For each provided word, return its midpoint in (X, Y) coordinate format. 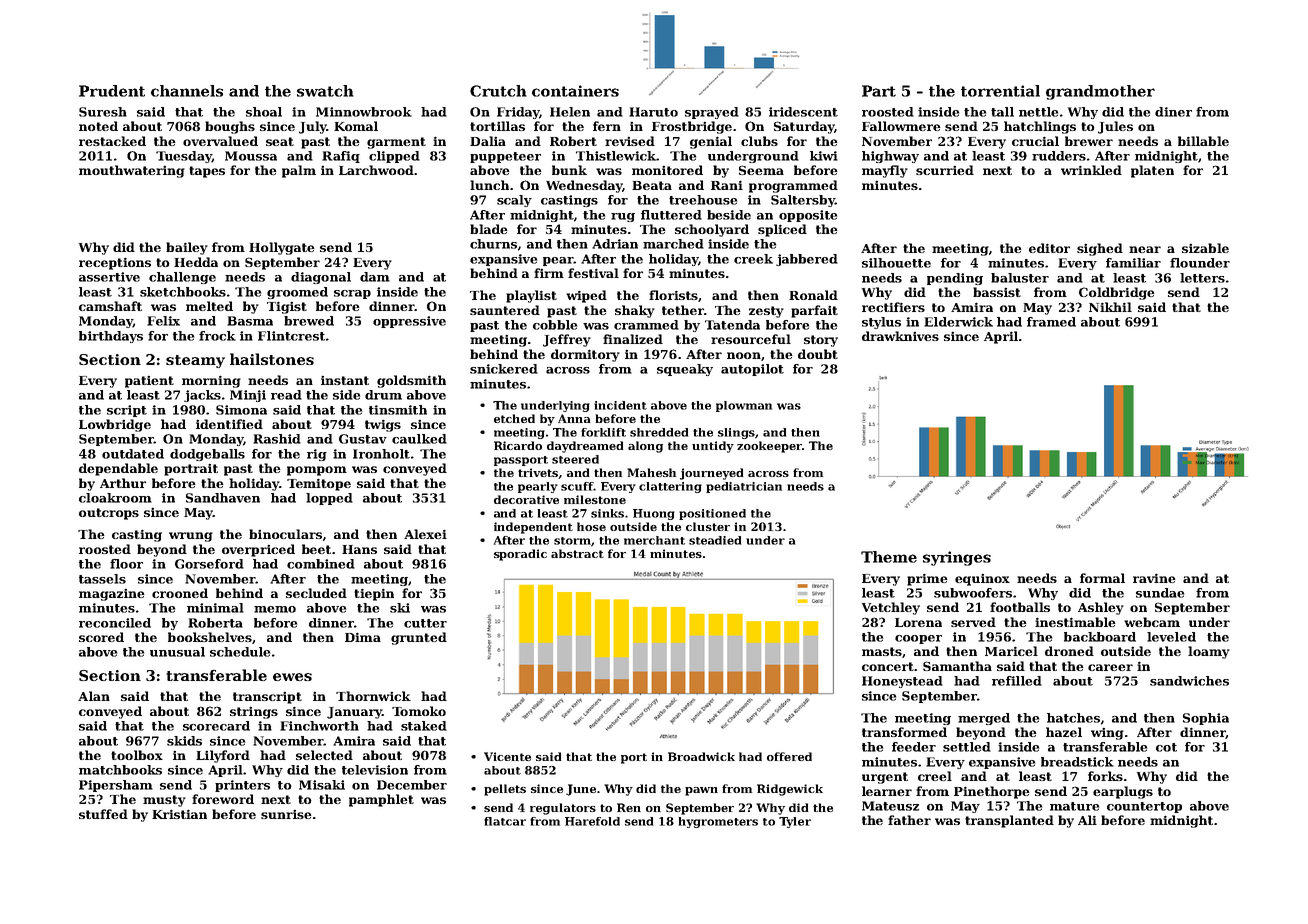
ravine (1154, 578)
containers (575, 91)
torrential (1000, 91)
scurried (945, 170)
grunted (419, 638)
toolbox (137, 755)
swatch (325, 91)
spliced (782, 230)
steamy (195, 361)
